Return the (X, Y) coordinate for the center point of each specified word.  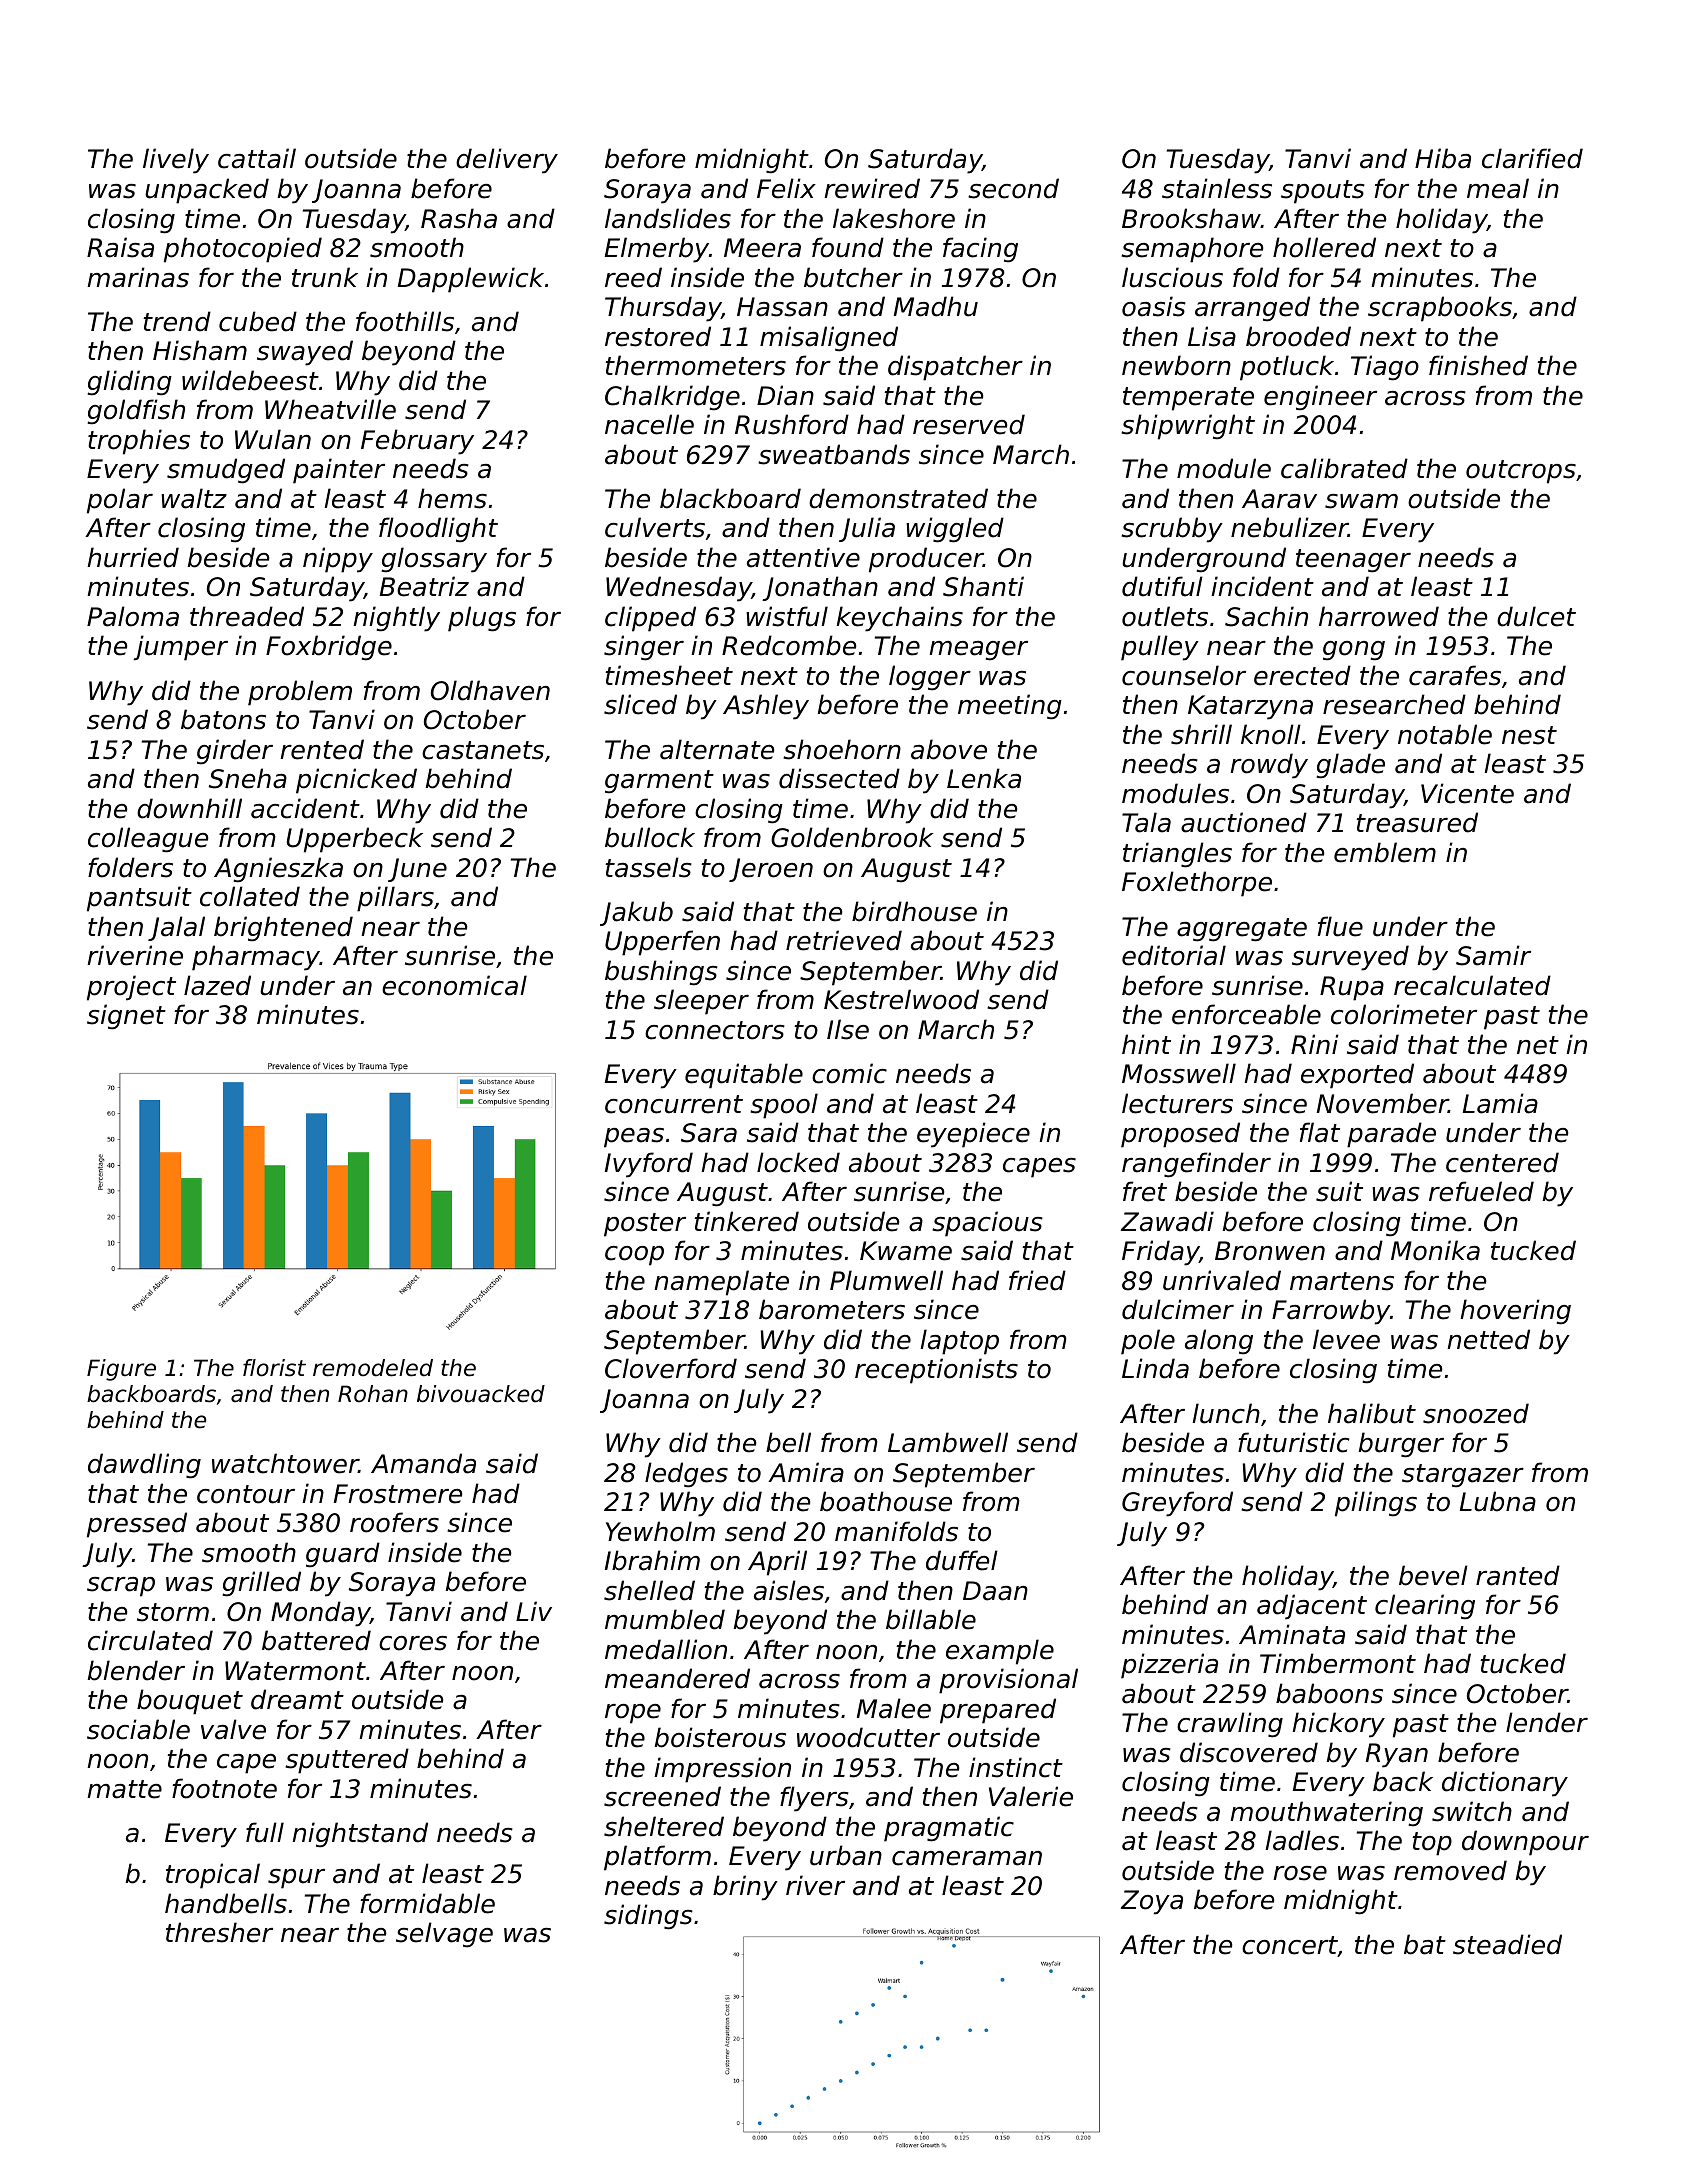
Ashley (766, 707)
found (848, 247)
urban (846, 1855)
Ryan (1397, 1755)
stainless (1217, 188)
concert (1290, 1946)
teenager (1353, 561)
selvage (444, 1935)
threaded (247, 616)
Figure (121, 1370)
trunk (325, 277)
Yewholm (660, 1531)
